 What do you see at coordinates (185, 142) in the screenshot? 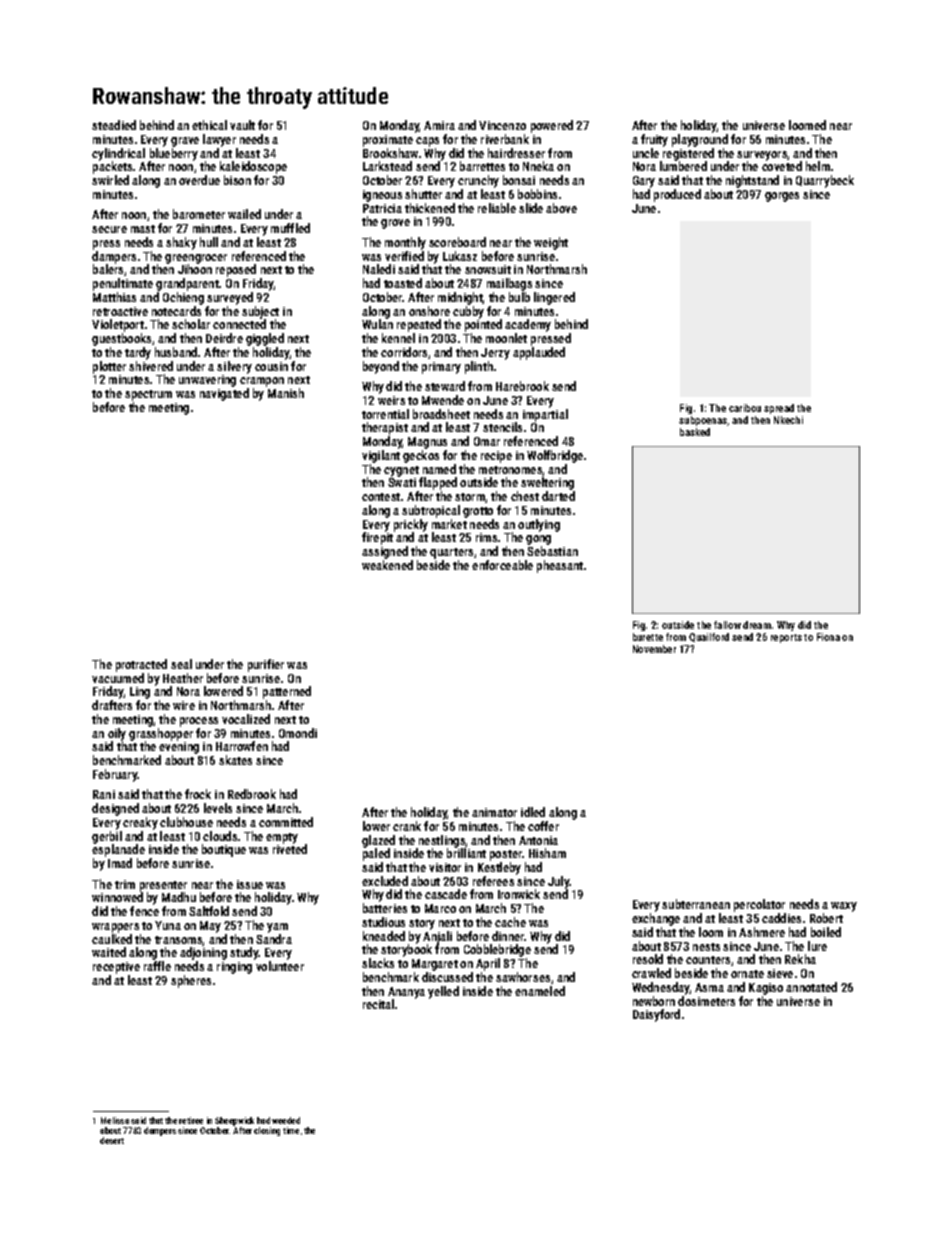
I see `grave` at bounding box center [185, 142].
